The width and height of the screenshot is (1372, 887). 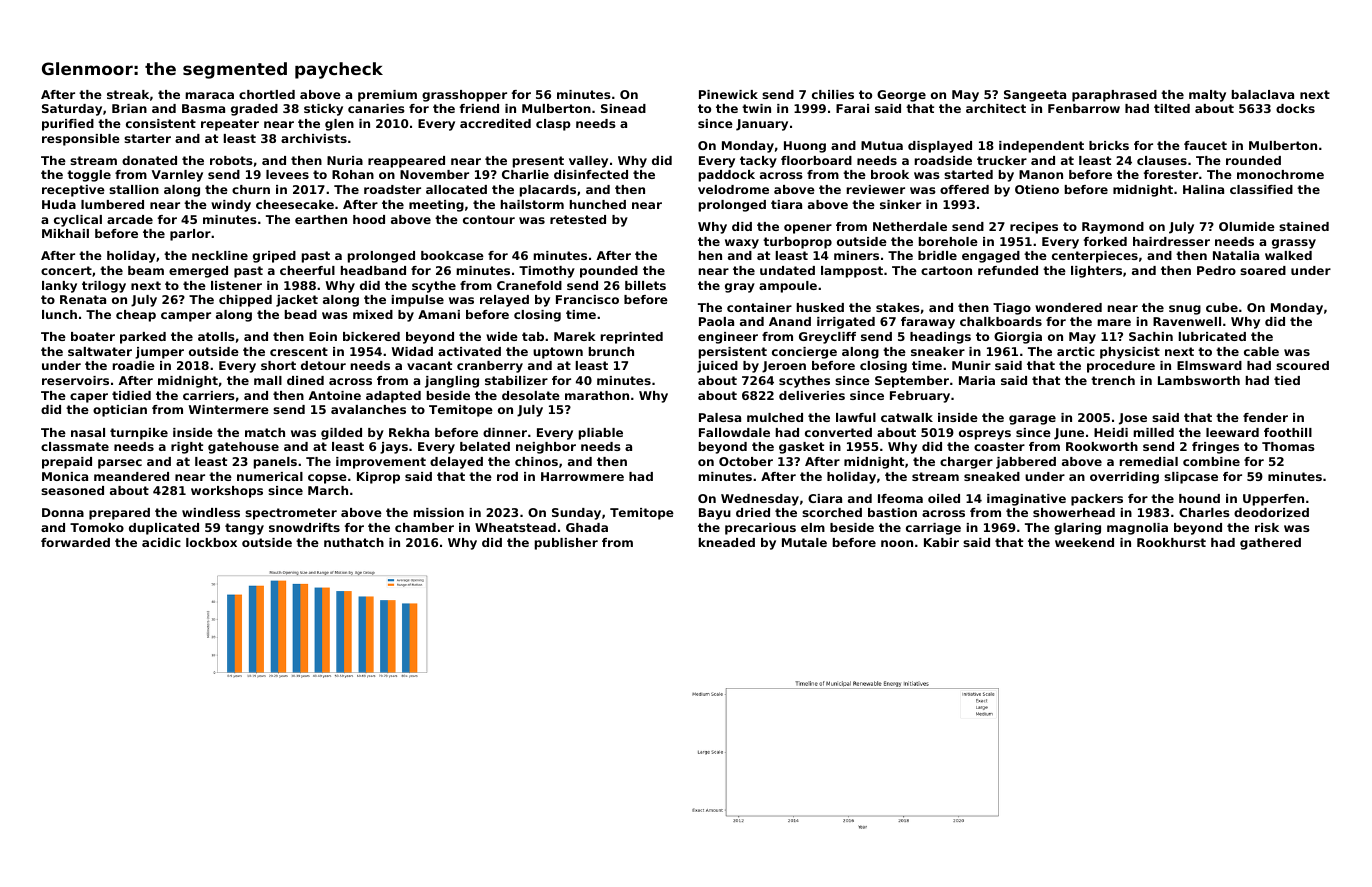 What do you see at coordinates (784, 367) in the screenshot?
I see `Jeroen` at bounding box center [784, 367].
